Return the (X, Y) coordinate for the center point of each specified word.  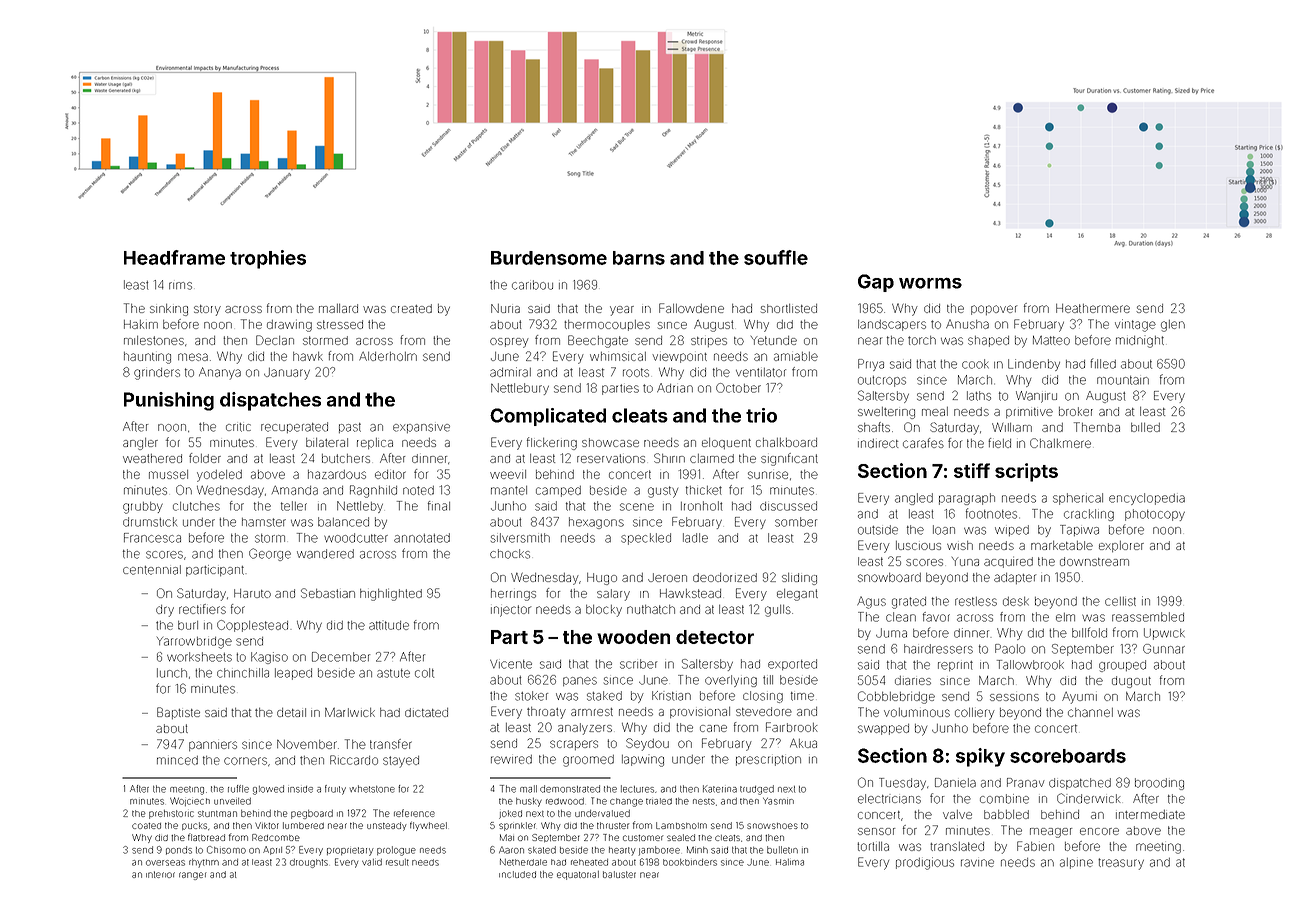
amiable (796, 356)
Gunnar (1164, 649)
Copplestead (252, 626)
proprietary (350, 851)
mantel (509, 490)
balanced (343, 522)
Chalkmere (1060, 443)
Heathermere (1093, 308)
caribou (532, 285)
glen (1173, 326)
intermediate (1150, 814)
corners (245, 761)
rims (180, 286)
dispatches (270, 401)
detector (715, 637)
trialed (659, 801)
